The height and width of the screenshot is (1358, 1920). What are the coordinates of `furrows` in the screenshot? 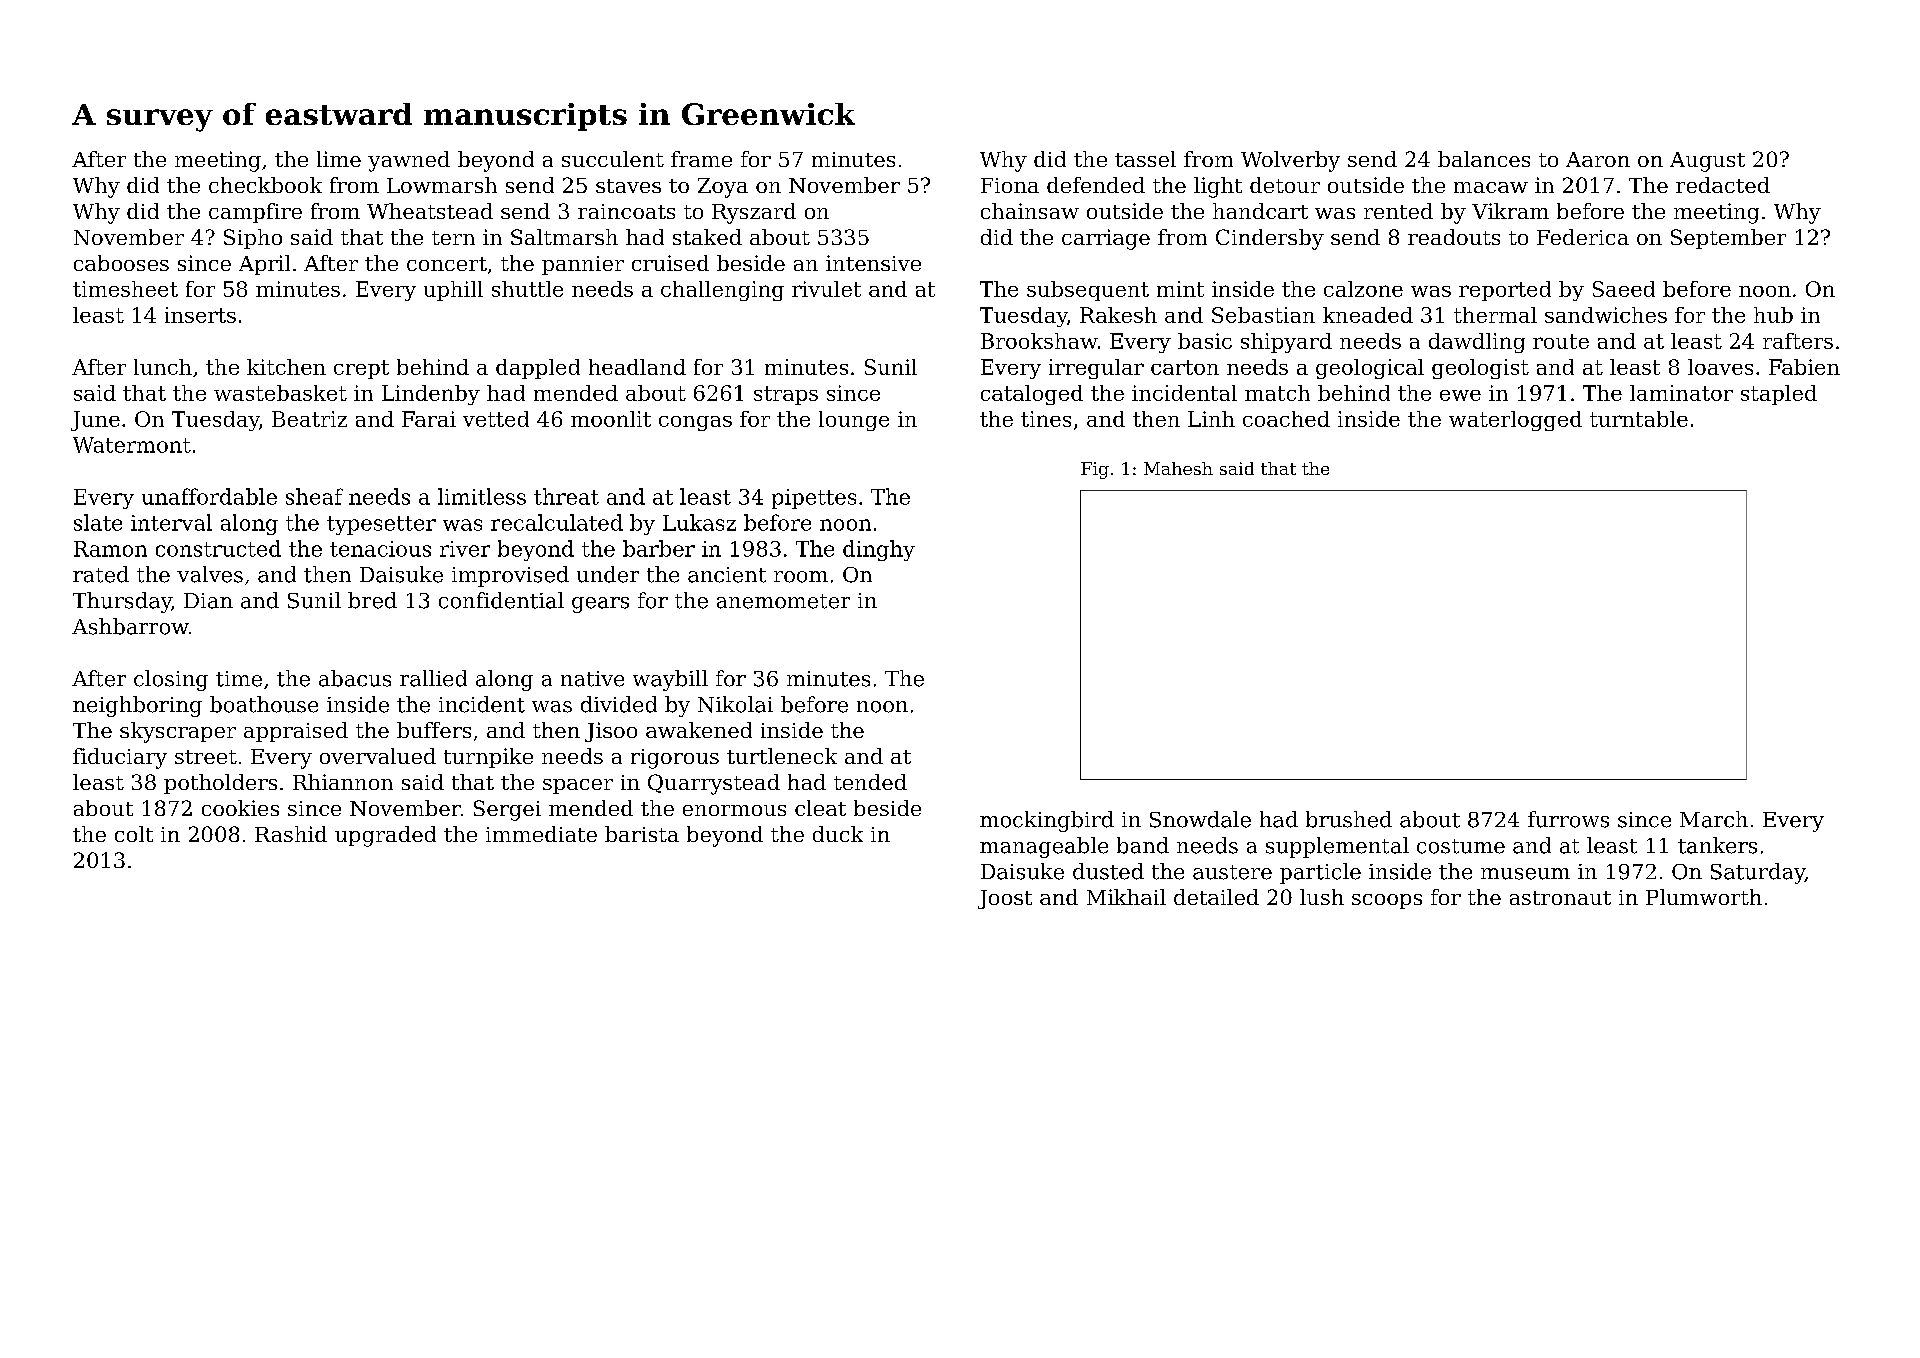 It's located at (1568, 819).
